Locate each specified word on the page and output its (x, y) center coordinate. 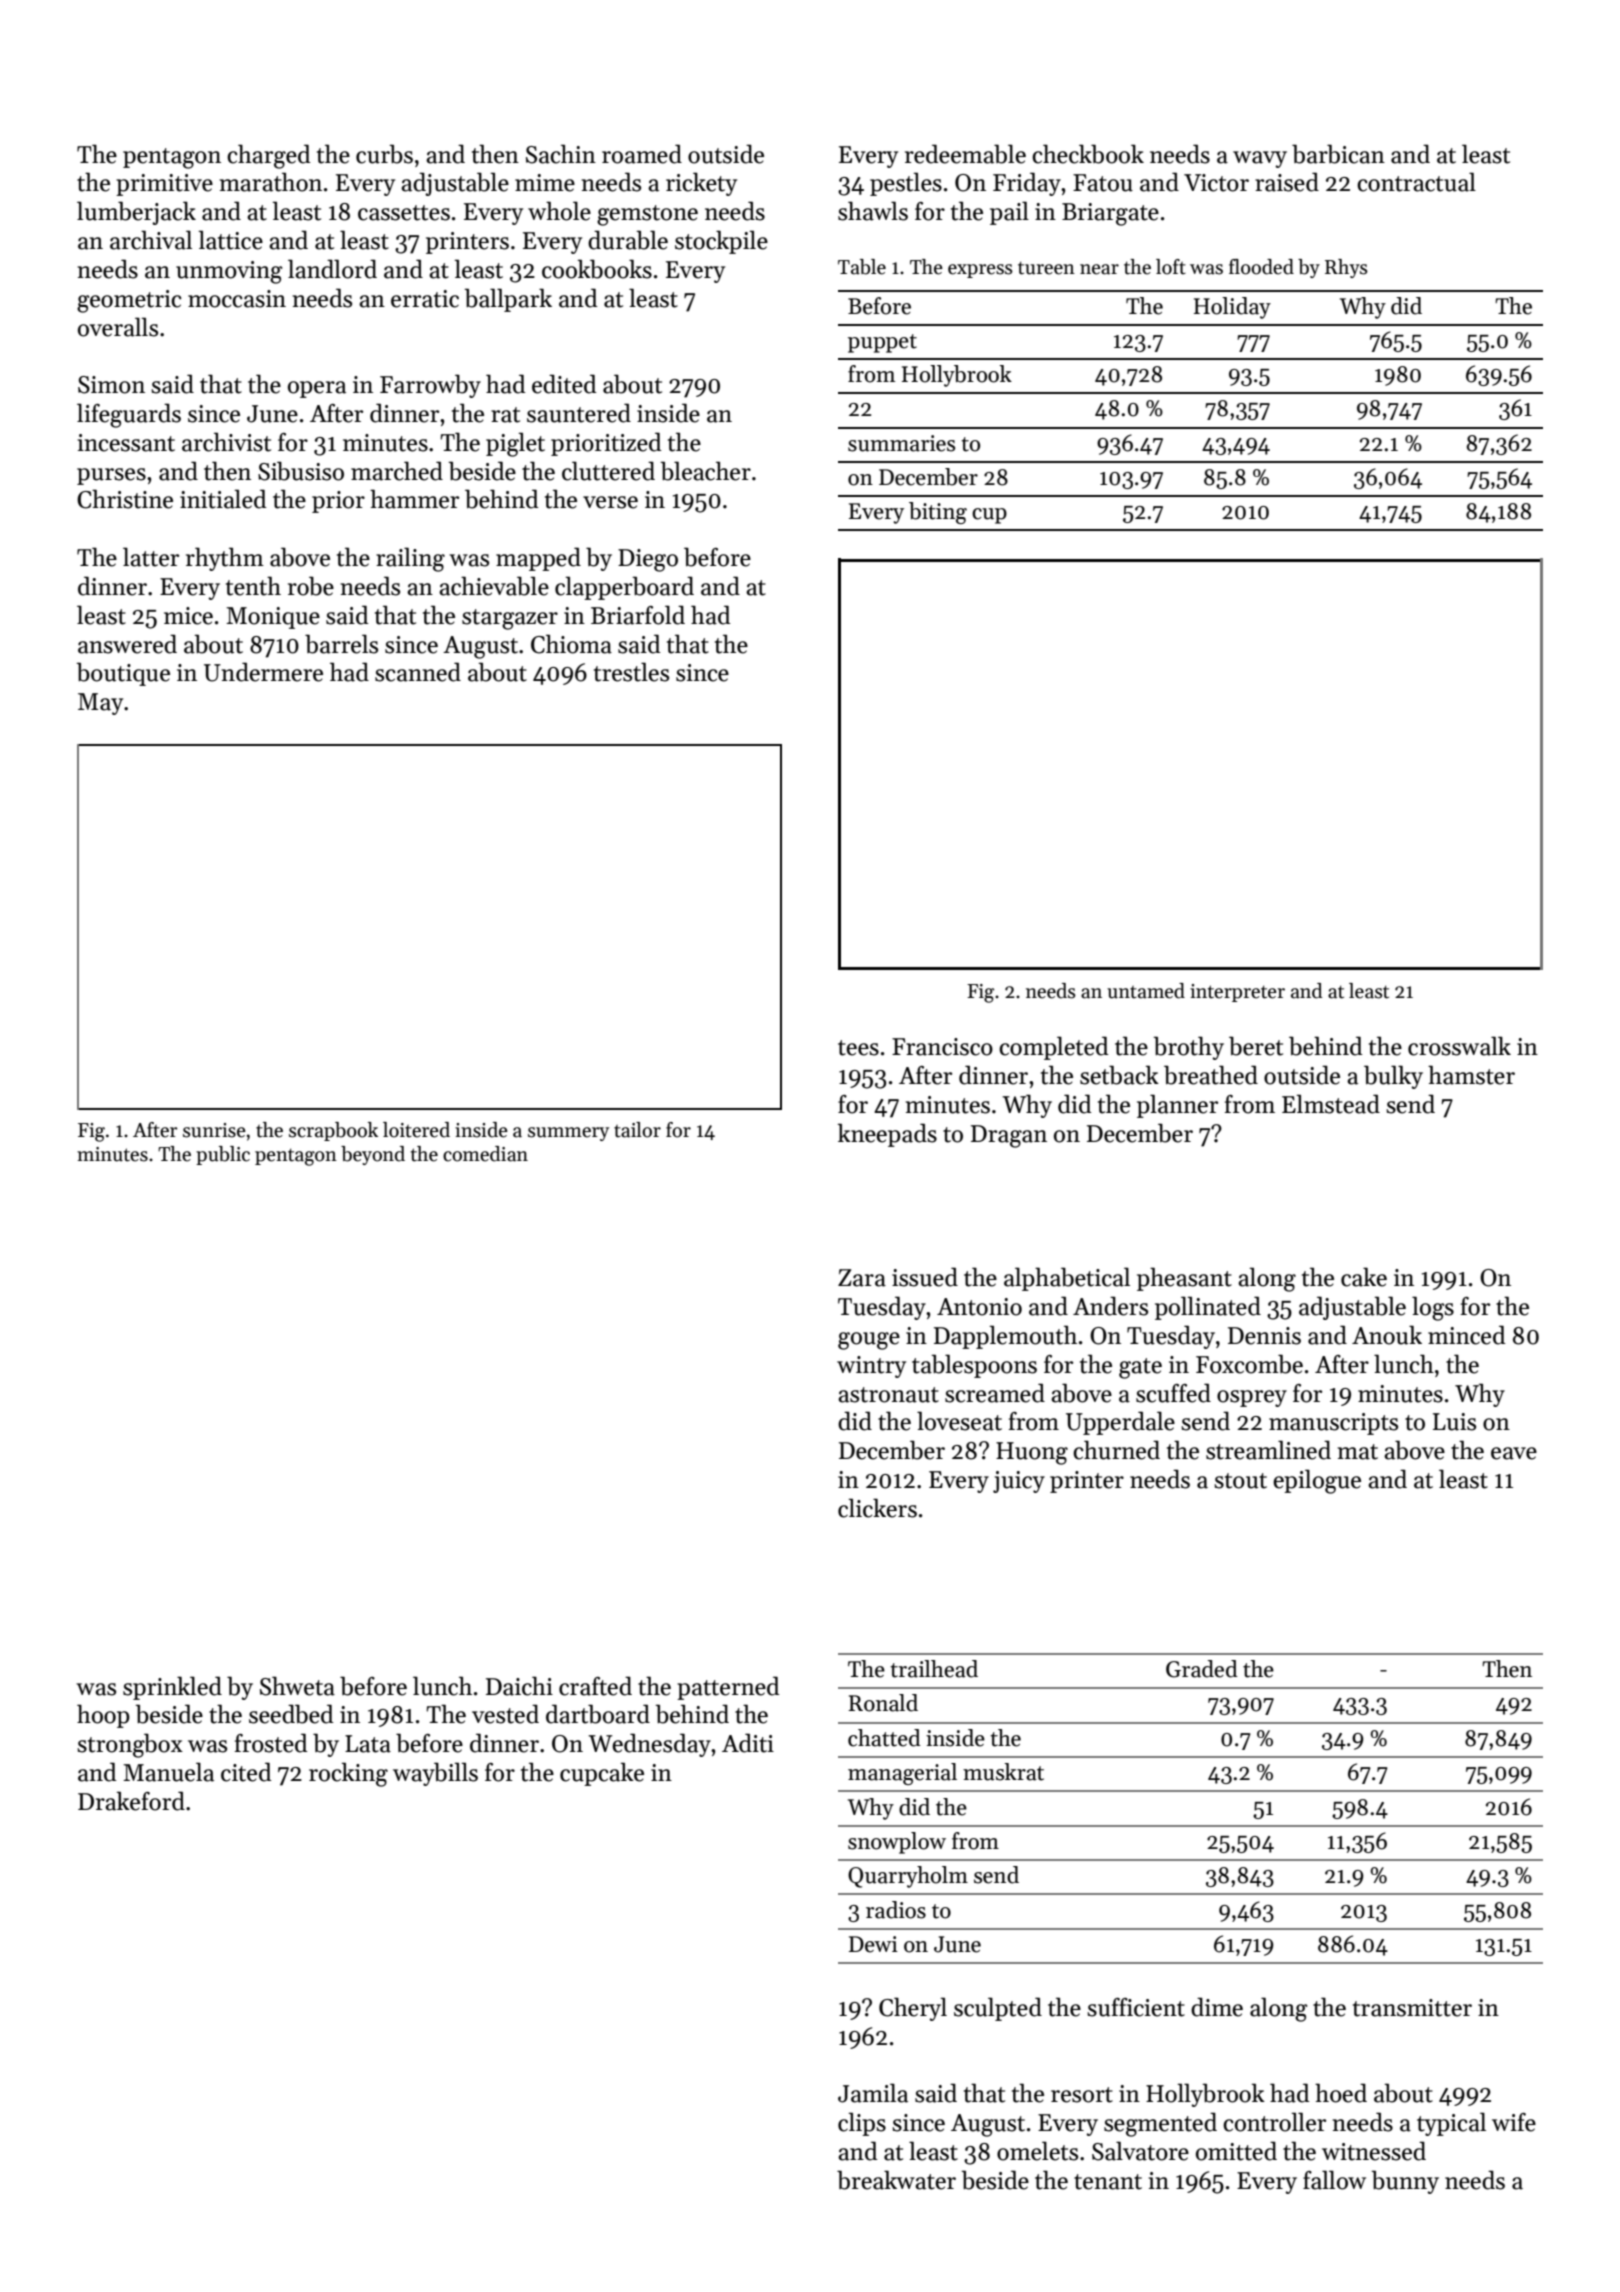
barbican (1338, 154)
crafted (595, 1686)
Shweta (297, 1686)
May (100, 704)
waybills (435, 1774)
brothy (1188, 1048)
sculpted (998, 2009)
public (223, 1155)
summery (568, 1134)
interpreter (1237, 993)
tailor (637, 1130)
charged (269, 156)
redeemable (965, 154)
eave (1514, 1453)
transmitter (1412, 2008)
